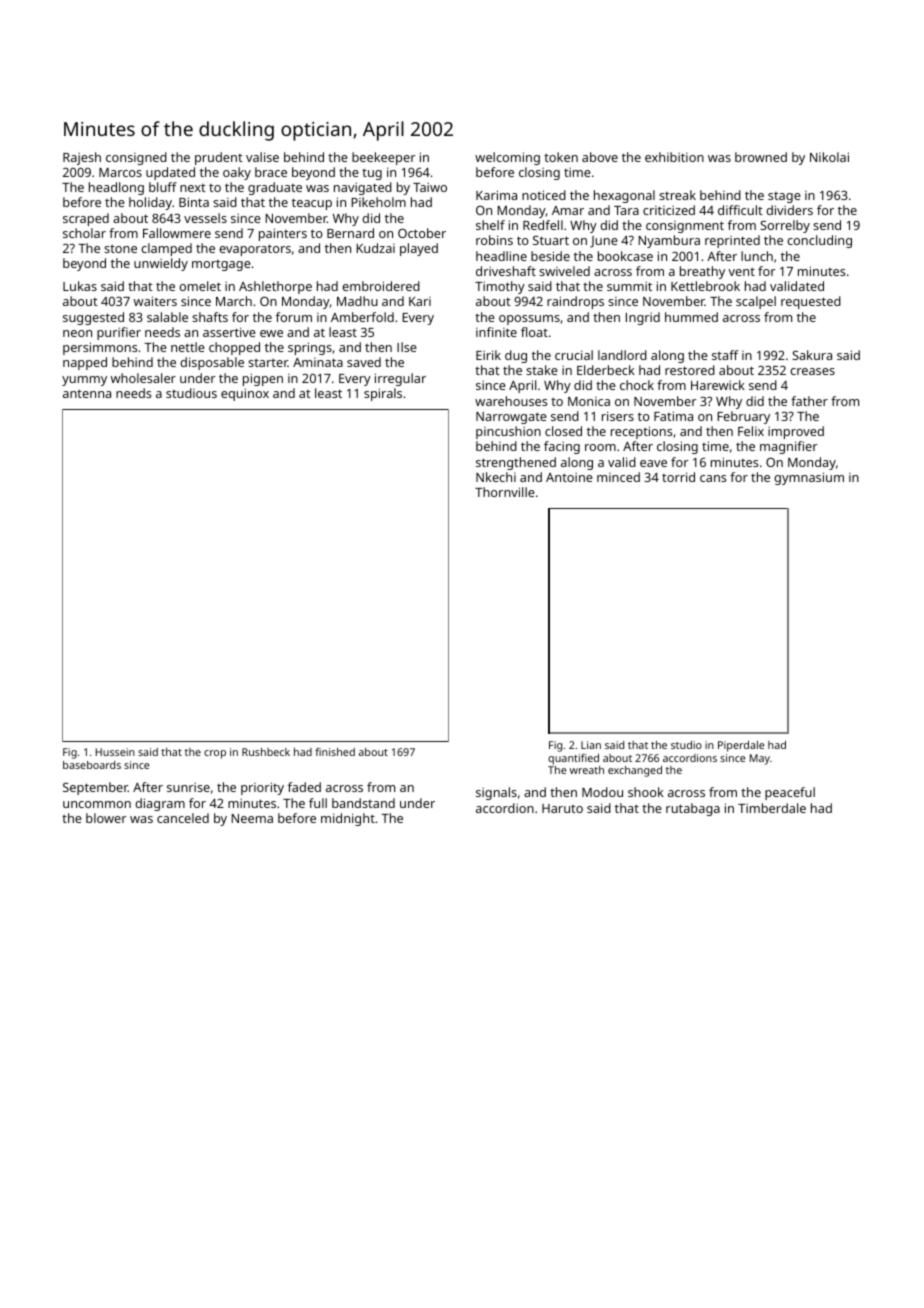  What do you see at coordinates (97, 804) in the screenshot?
I see `uncommon` at bounding box center [97, 804].
